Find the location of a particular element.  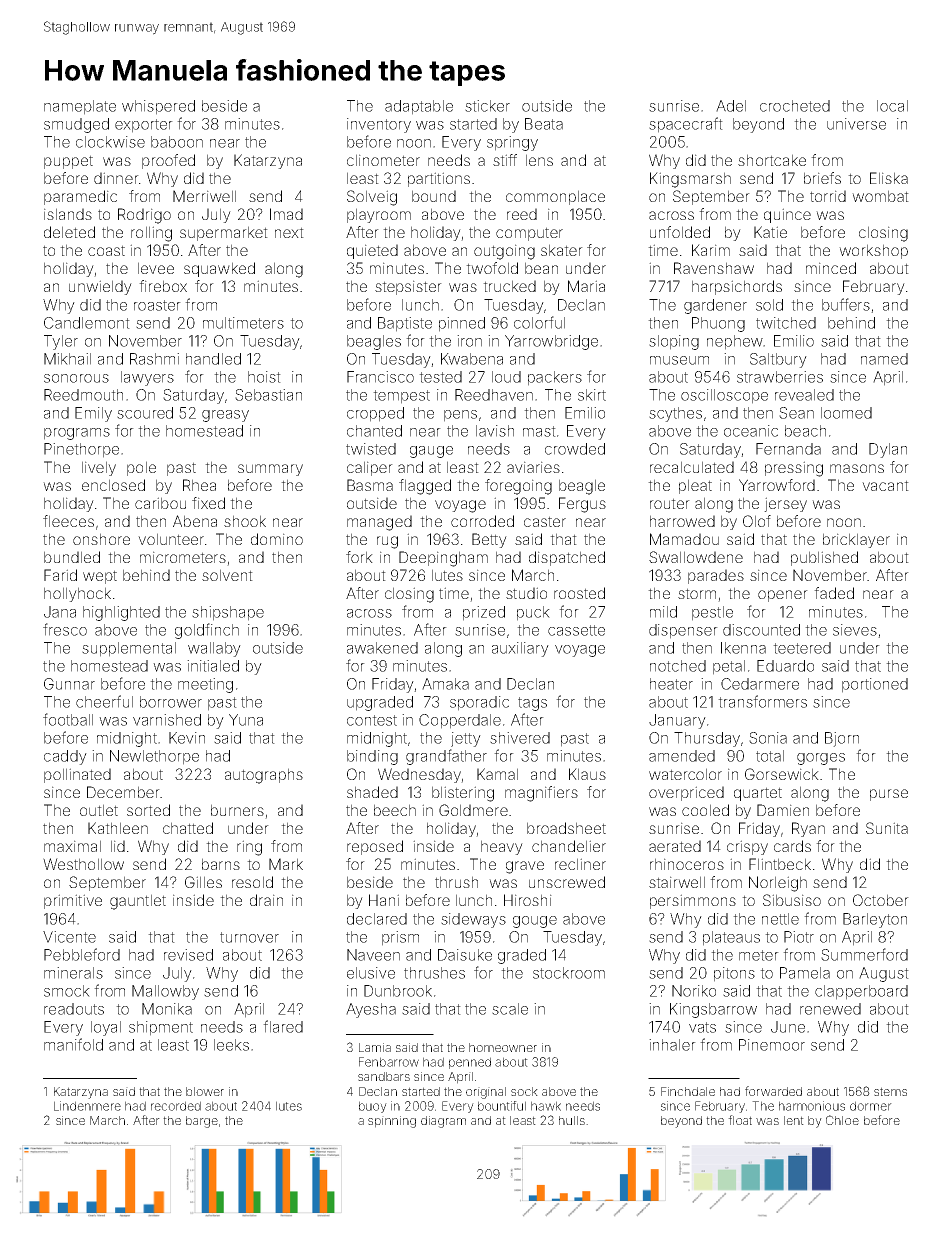

tempest is located at coordinates (401, 397).
